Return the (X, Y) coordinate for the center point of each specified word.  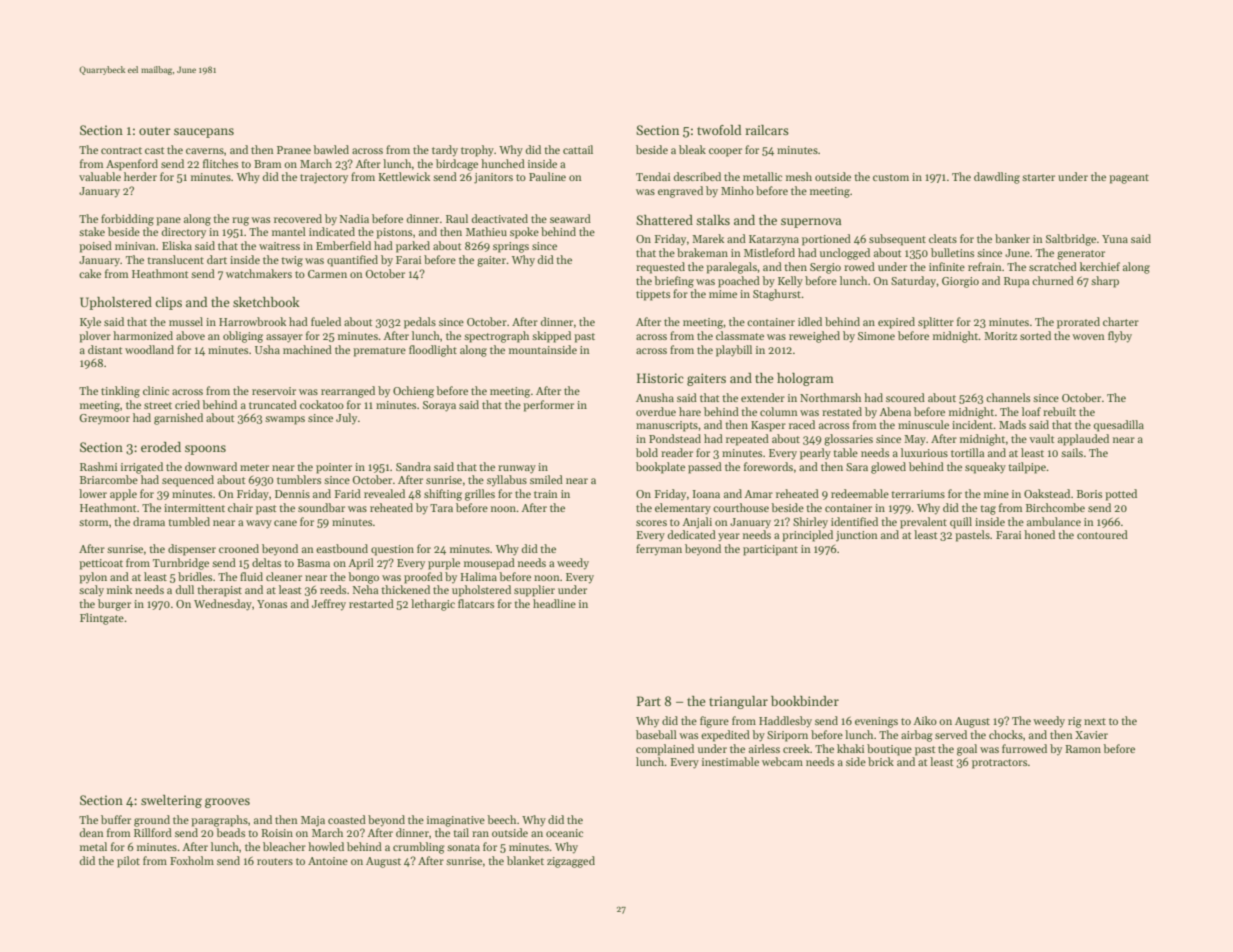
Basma (313, 563)
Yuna (1115, 239)
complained (665, 750)
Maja (313, 821)
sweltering (171, 801)
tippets (653, 295)
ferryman (659, 550)
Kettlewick (404, 176)
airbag (917, 736)
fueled (326, 321)
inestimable (730, 761)
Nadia (354, 218)
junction (857, 536)
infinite (947, 266)
